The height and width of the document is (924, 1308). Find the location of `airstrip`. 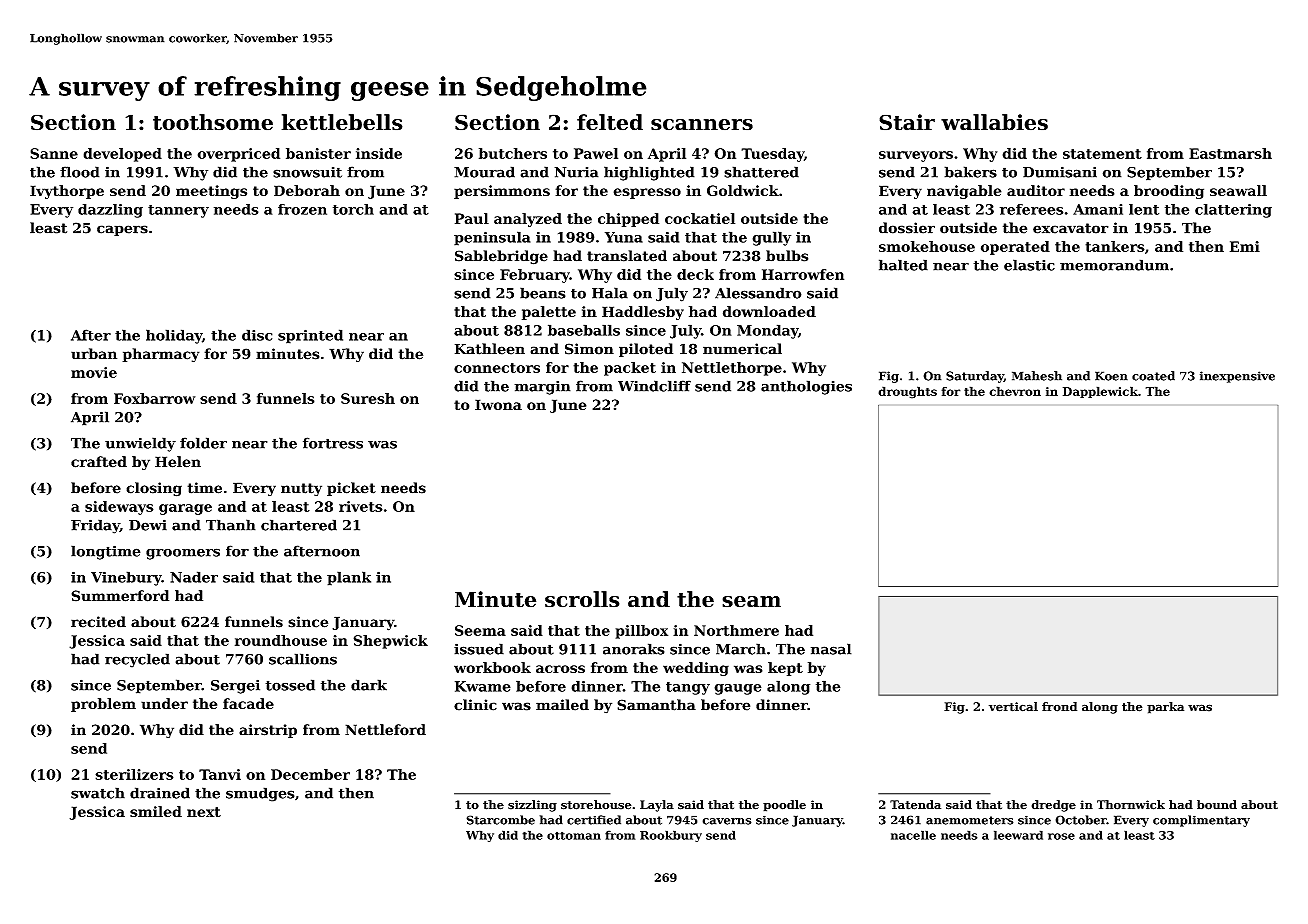

airstrip is located at coordinates (268, 731).
